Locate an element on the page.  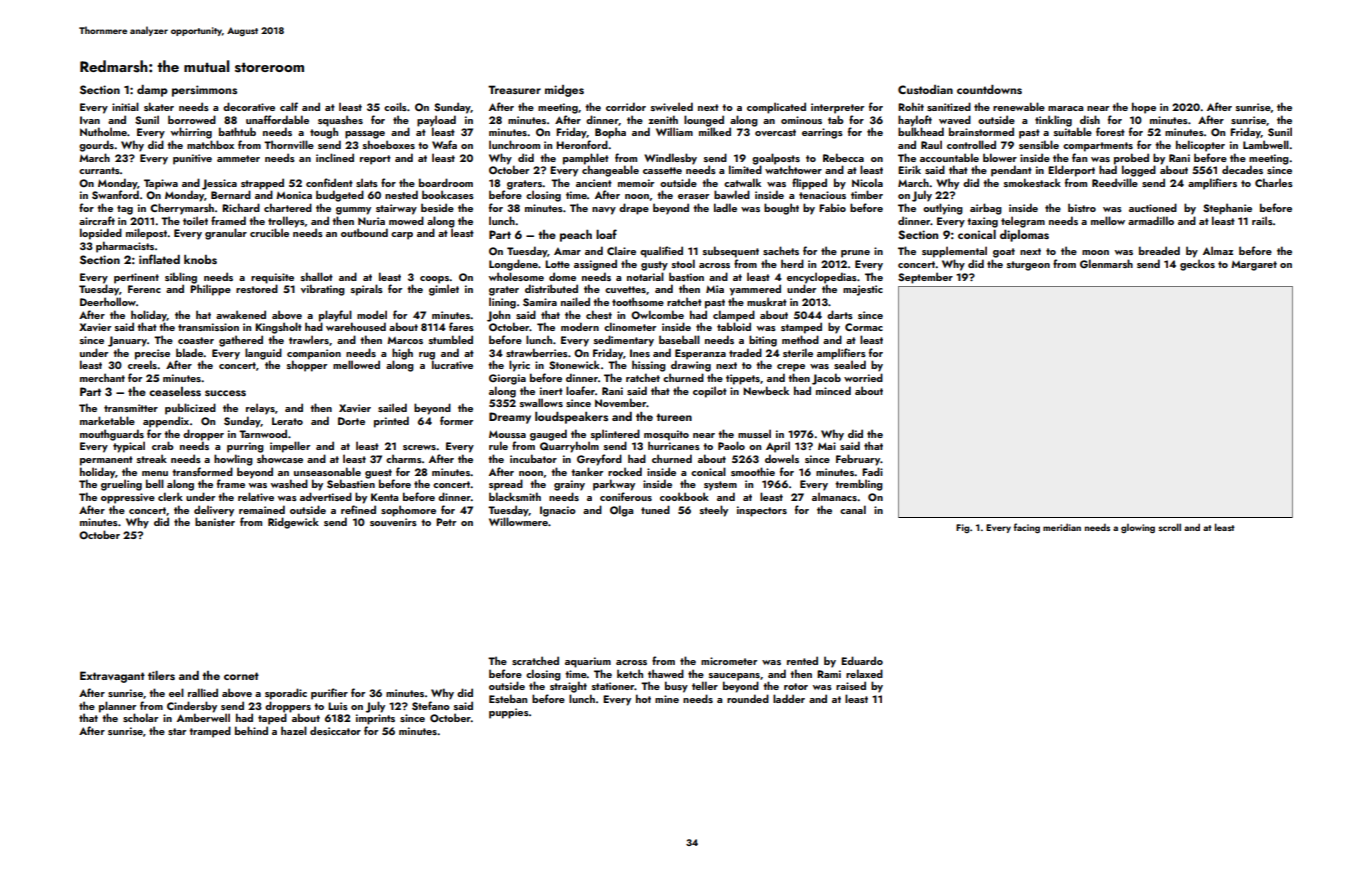
countdowns is located at coordinates (989, 89).
